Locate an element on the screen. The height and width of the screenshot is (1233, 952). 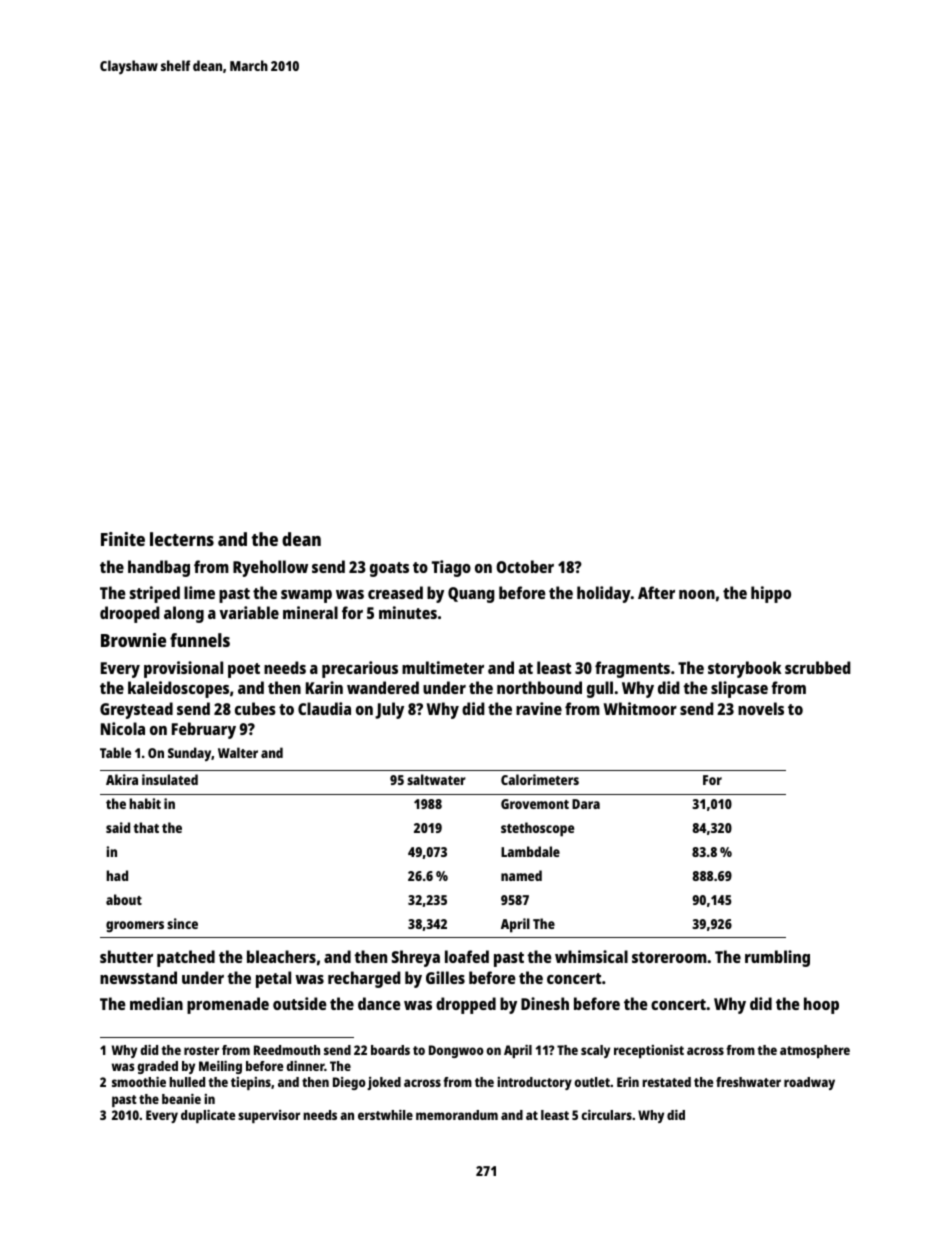
since is located at coordinates (182, 923).
